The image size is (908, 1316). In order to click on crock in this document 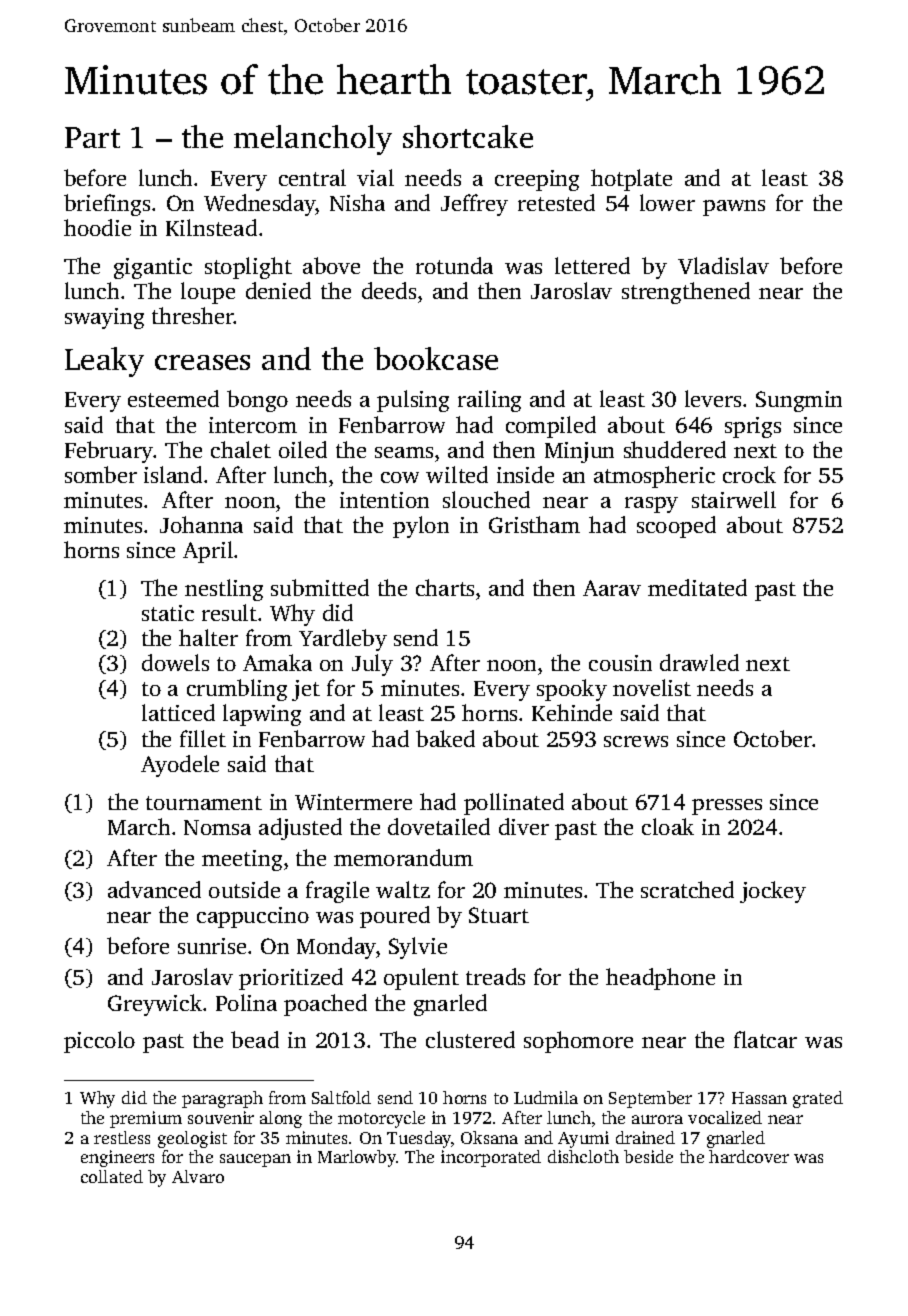, I will do `click(749, 474)`.
